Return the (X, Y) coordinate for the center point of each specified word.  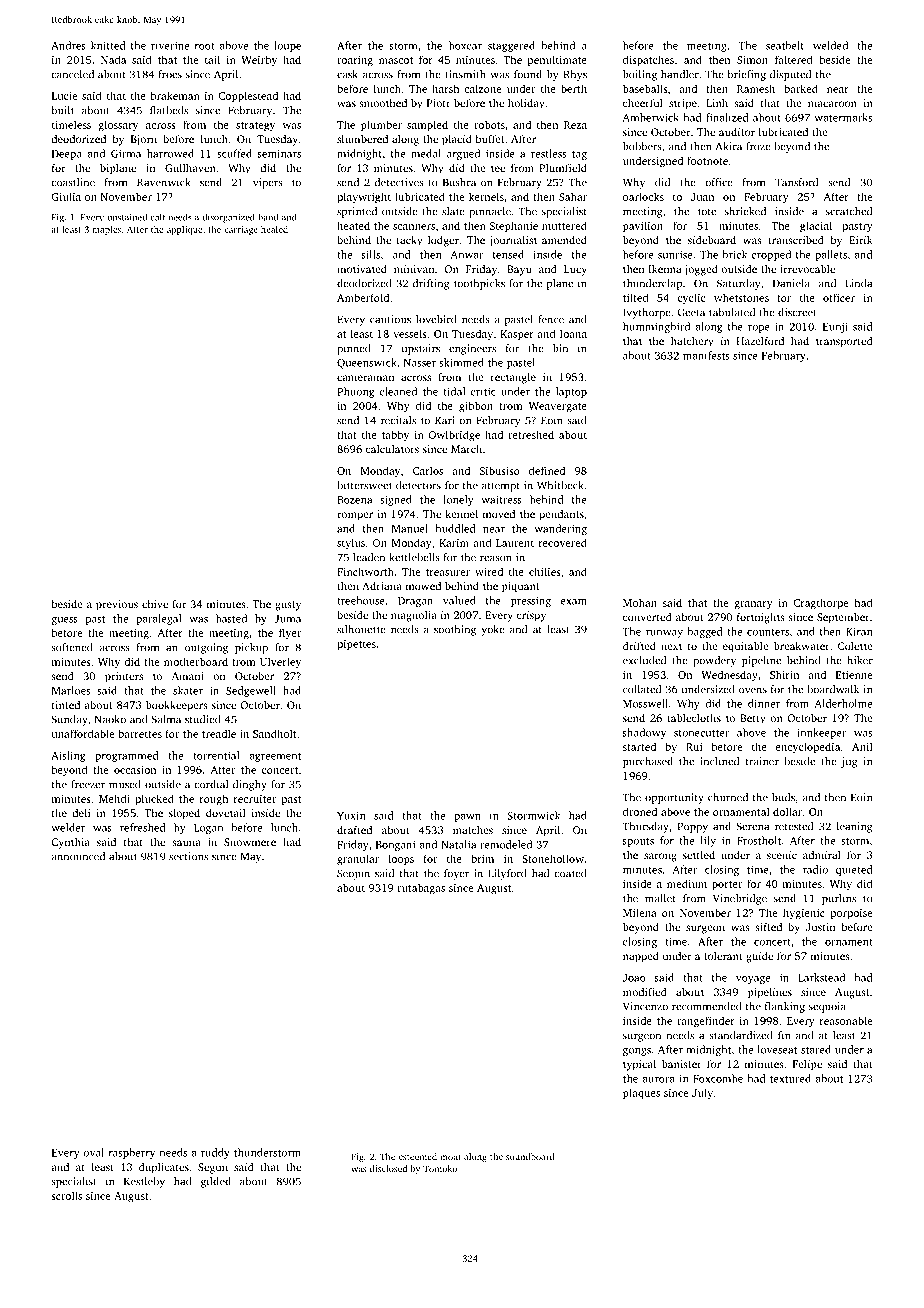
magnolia (414, 616)
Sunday (69, 720)
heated (353, 225)
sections (188, 856)
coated (570, 873)
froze (758, 146)
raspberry (132, 1153)
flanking (785, 1007)
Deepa (67, 155)
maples (106, 230)
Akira (729, 146)
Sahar (573, 196)
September (843, 618)
